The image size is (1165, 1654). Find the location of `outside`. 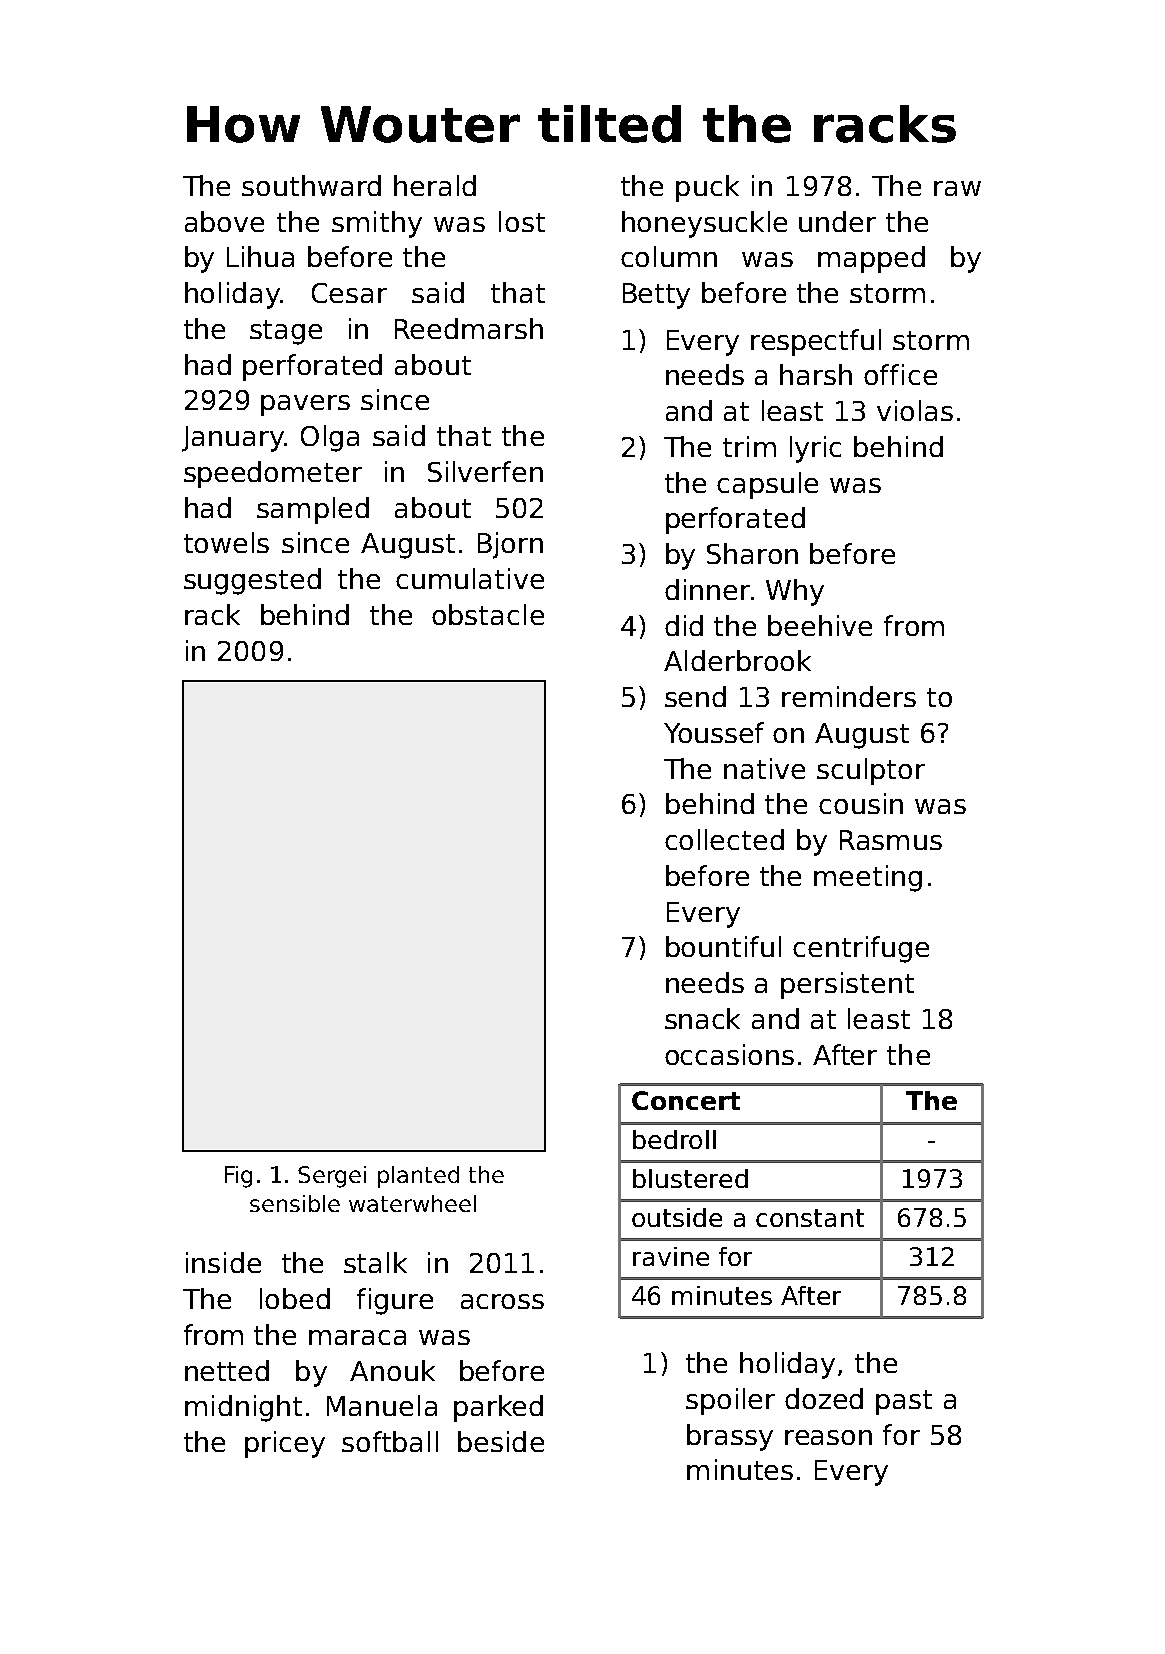

outside is located at coordinates (677, 1217).
